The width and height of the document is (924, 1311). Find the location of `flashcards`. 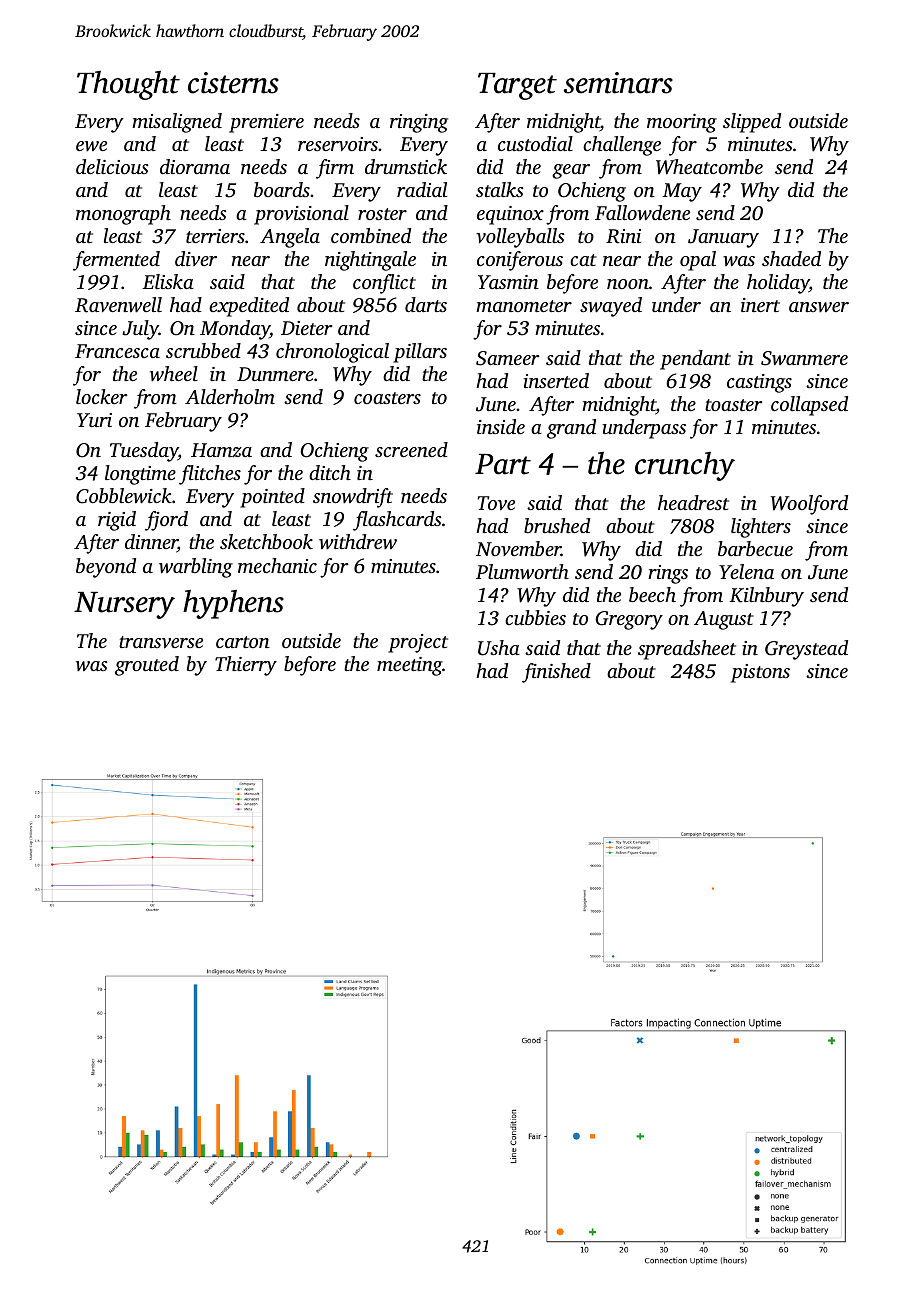

flashcards is located at coordinates (397, 521).
